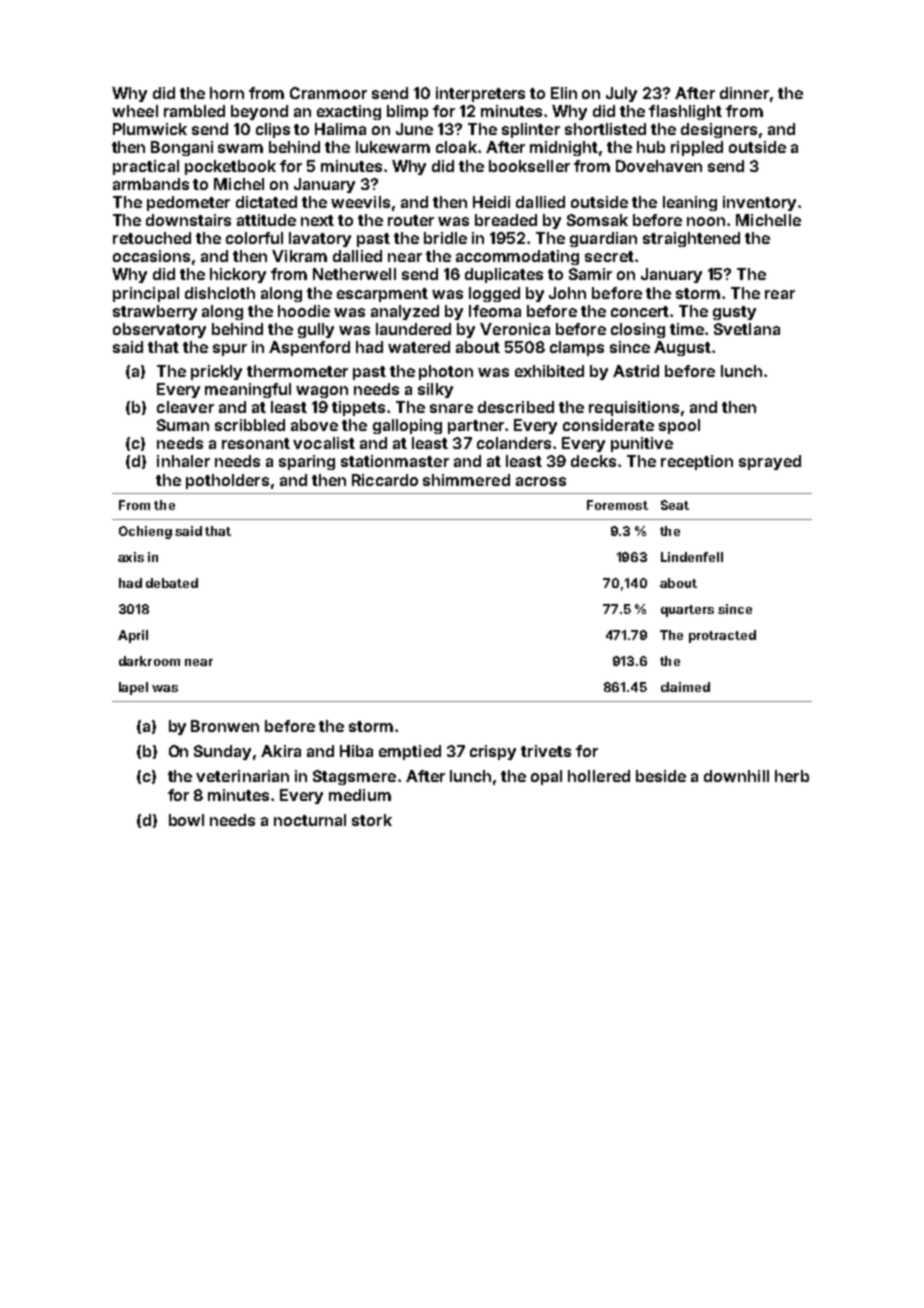  I want to click on Seat, so click(675, 505).
